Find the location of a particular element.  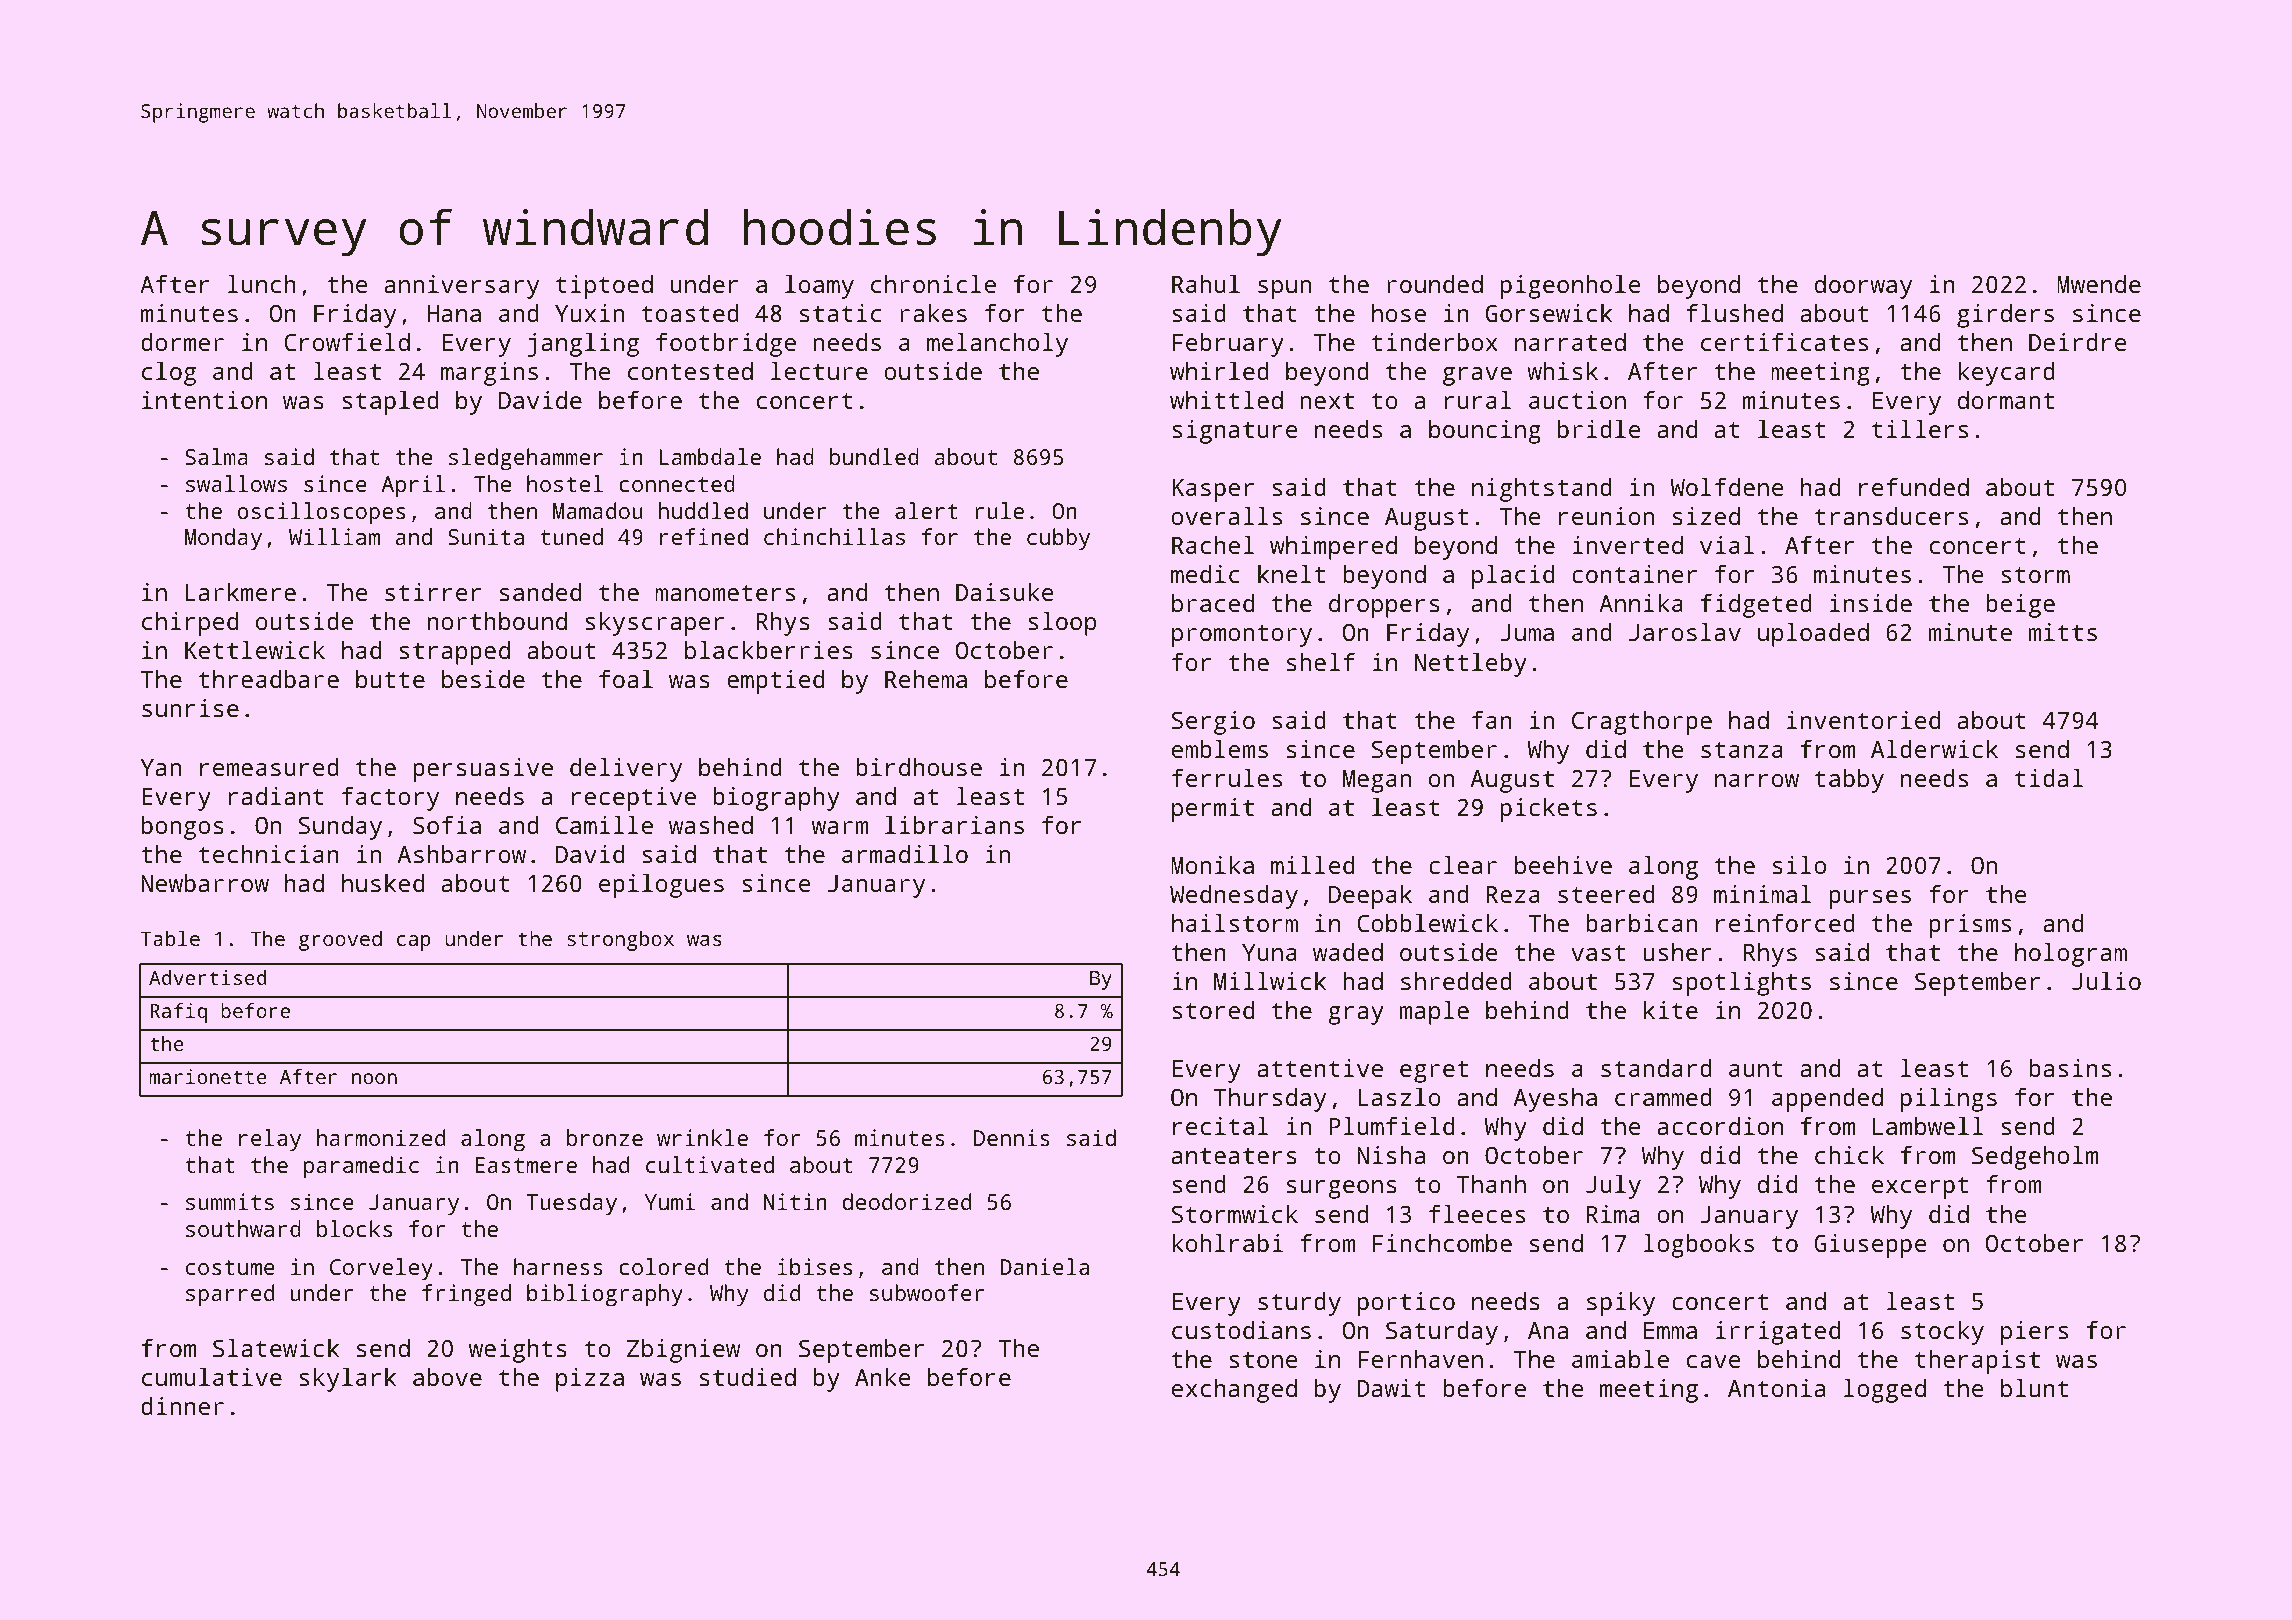

April is located at coordinates (413, 486).
